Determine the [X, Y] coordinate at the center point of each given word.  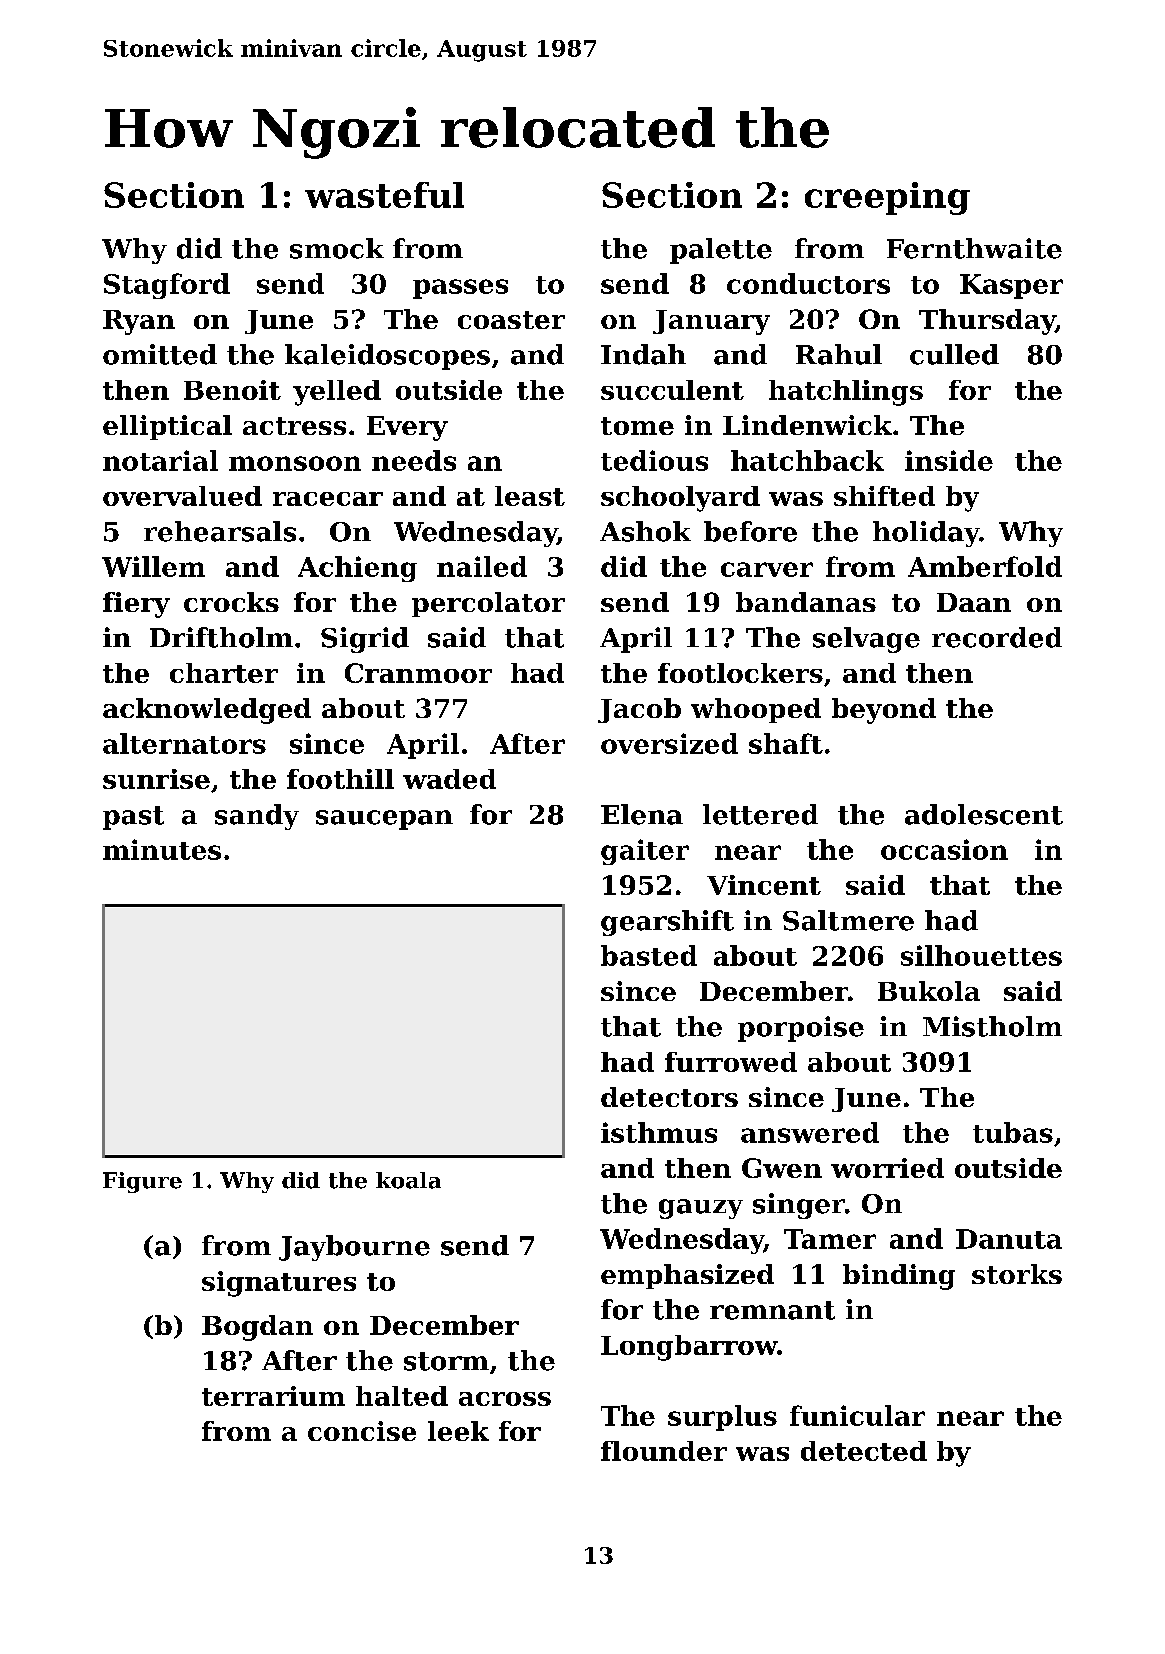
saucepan [384, 820]
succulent [672, 390]
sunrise [156, 779]
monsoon [295, 463]
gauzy [701, 1209]
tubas [1013, 1132]
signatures [279, 1284]
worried [887, 1168]
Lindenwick [807, 425]
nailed [482, 566]
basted [649, 955]
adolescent [984, 814]
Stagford [167, 286]
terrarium [273, 1396]
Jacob [639, 710]
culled [954, 354]
